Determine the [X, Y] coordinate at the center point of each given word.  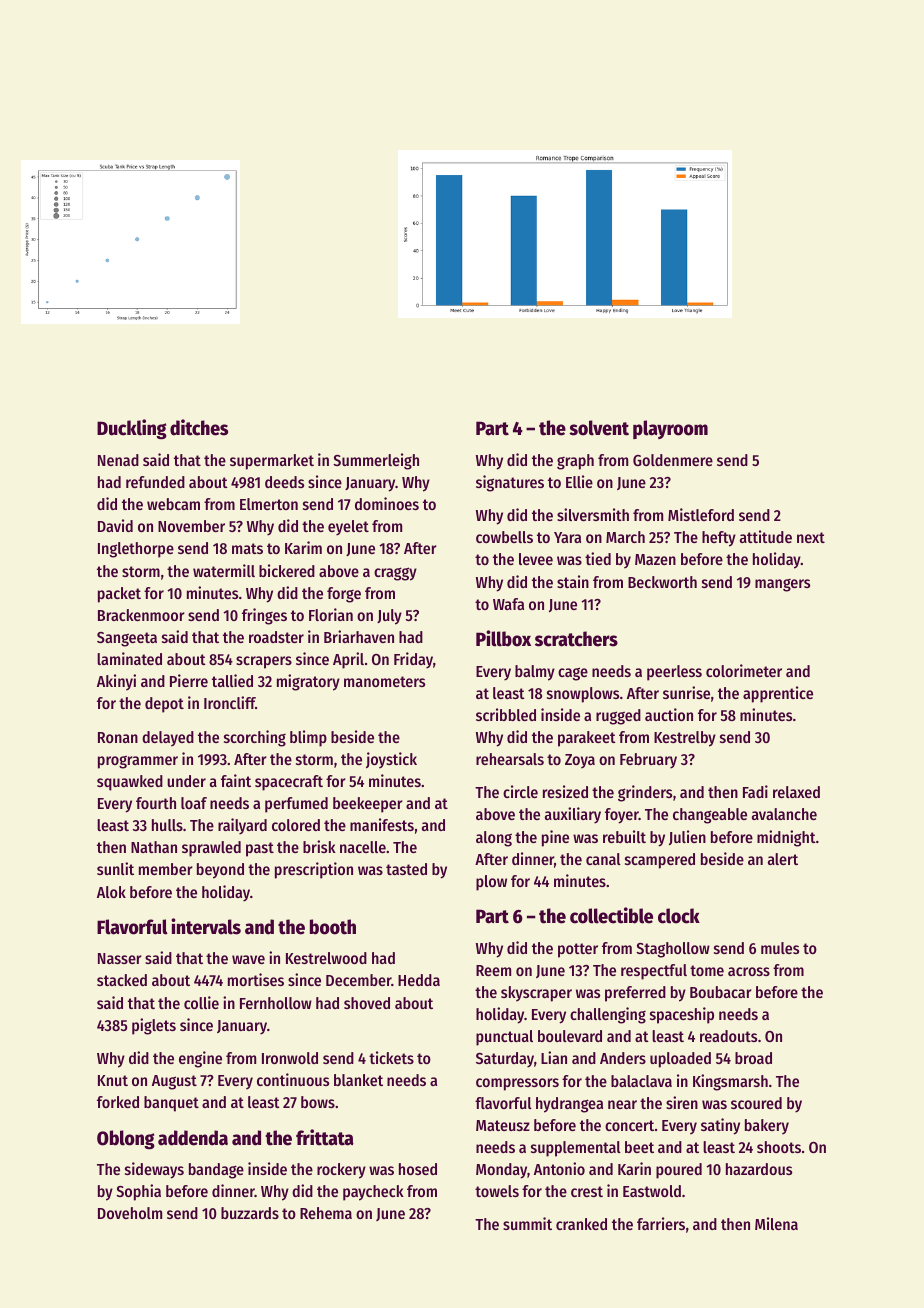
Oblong [126, 1140]
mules [780, 948]
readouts [728, 1036]
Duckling [132, 429]
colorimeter [744, 670]
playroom [670, 429]
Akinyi [116, 682]
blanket [358, 1080]
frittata [325, 1137]
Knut [113, 1080]
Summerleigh [376, 461]
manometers [384, 681]
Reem [493, 970]
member [166, 869]
